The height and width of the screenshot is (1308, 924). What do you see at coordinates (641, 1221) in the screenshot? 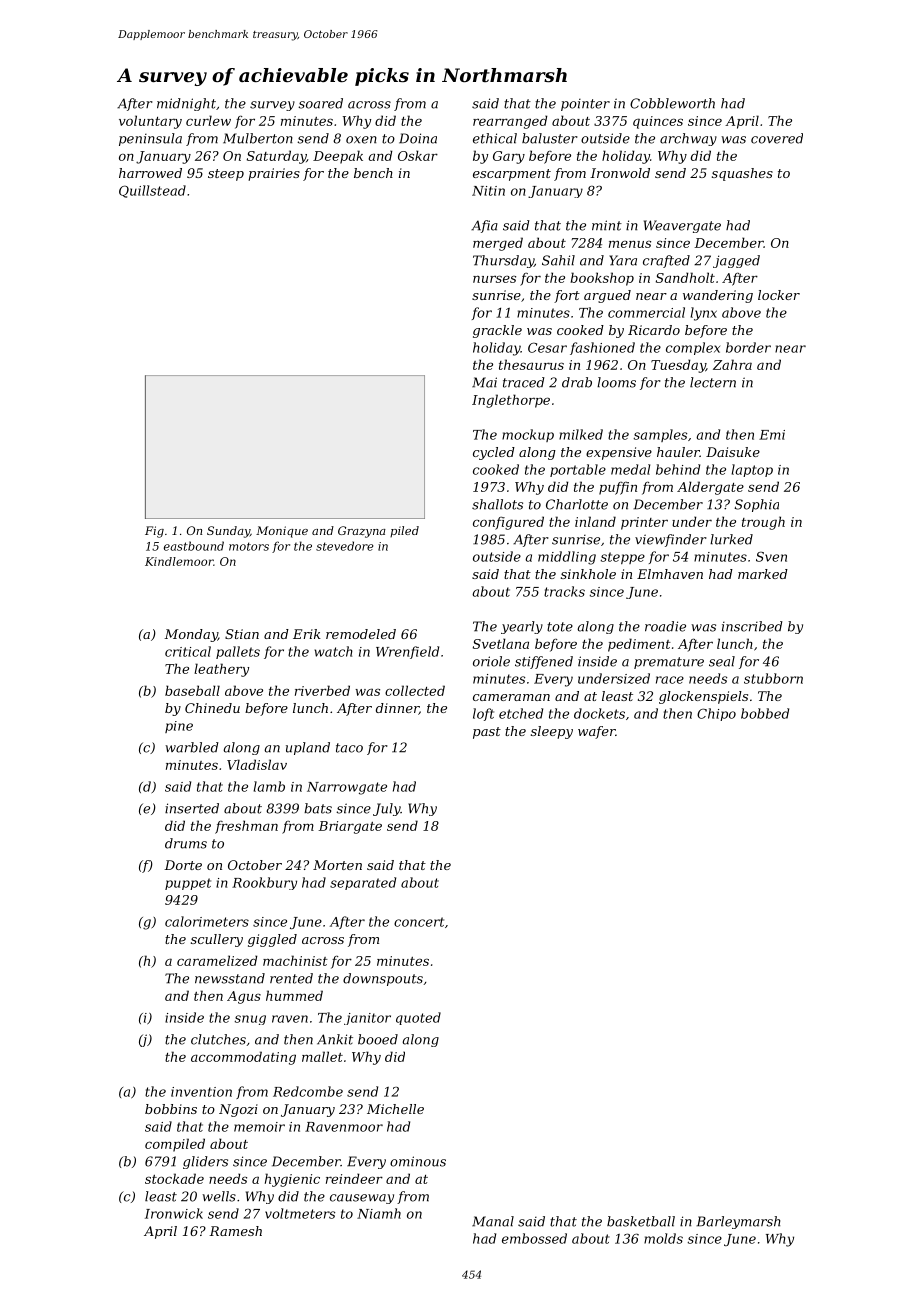
I see `basketball` at bounding box center [641, 1221].
